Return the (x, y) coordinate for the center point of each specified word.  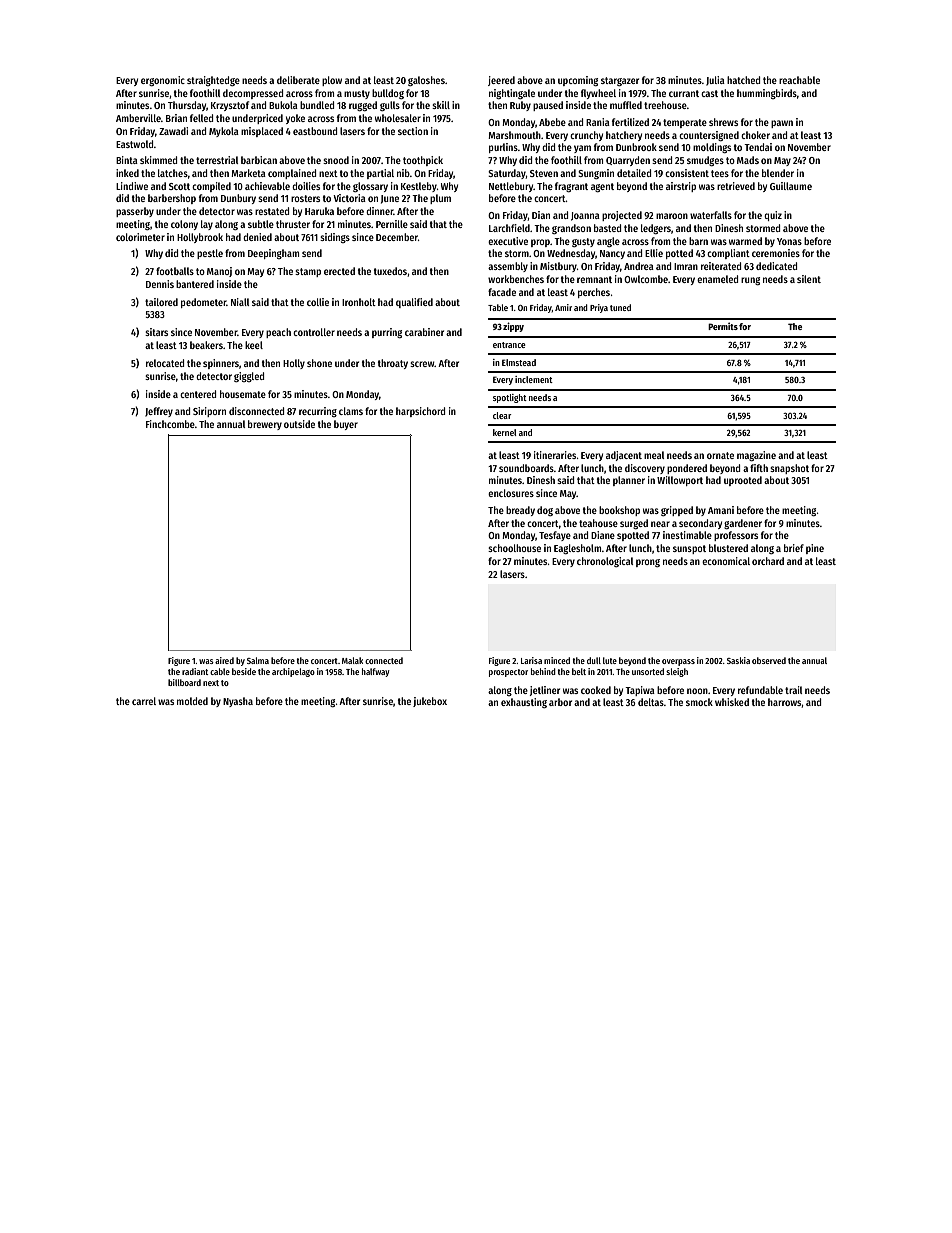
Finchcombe (170, 424)
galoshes (426, 81)
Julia (715, 81)
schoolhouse (514, 548)
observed (769, 660)
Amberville (138, 118)
